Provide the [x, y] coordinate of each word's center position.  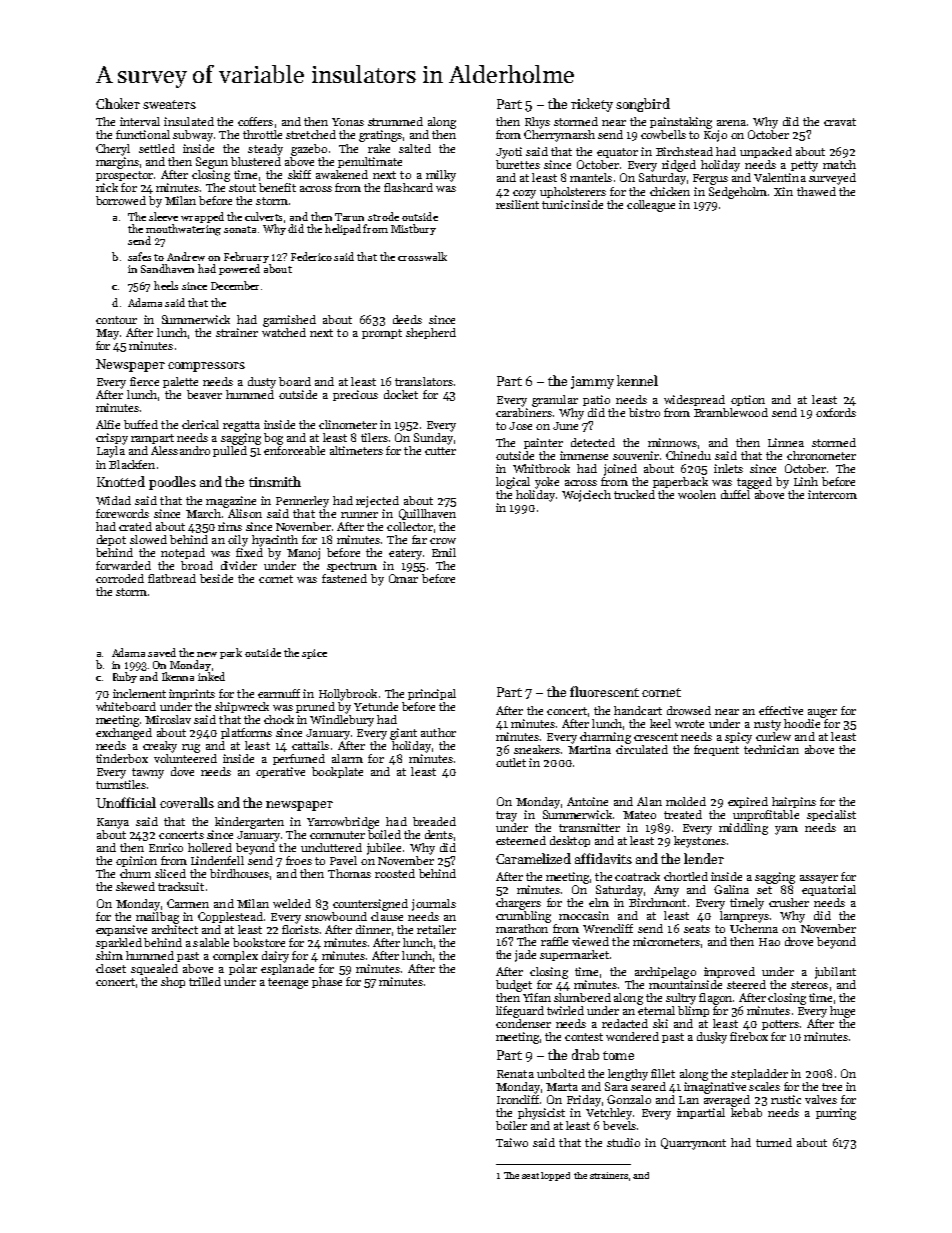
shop [173, 982]
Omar [403, 578]
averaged [727, 1101]
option [748, 400]
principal [432, 694]
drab [585, 1054]
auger [822, 713]
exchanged [124, 734]
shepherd [431, 333]
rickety [592, 105]
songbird [643, 105]
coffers [255, 121]
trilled [205, 981]
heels [166, 285]
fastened [344, 578]
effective [781, 710]
